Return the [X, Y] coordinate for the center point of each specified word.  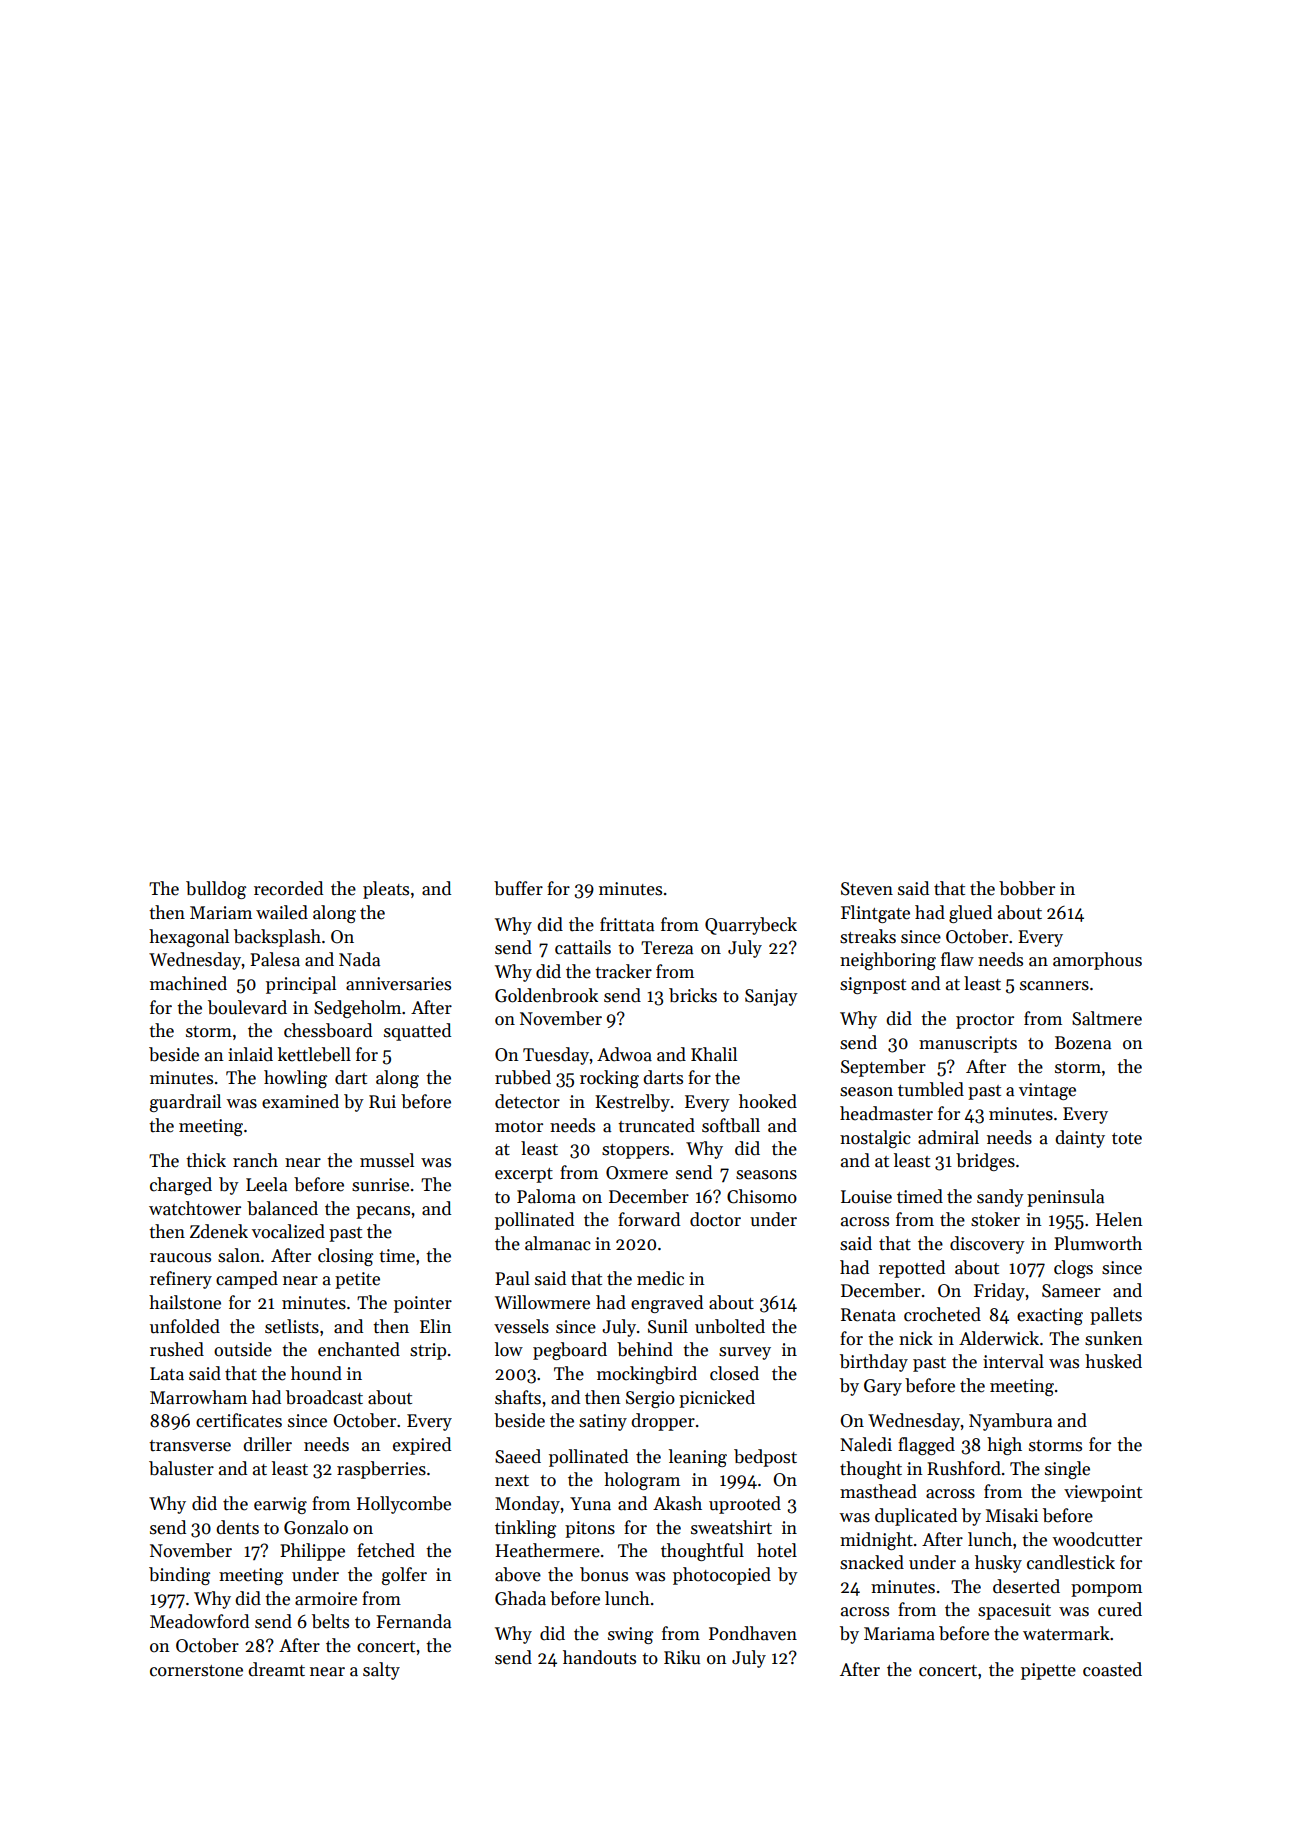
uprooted [745, 1505]
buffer [518, 888]
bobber [1027, 888]
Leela [266, 1184]
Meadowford [199, 1621]
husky [998, 1564]
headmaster [886, 1113]
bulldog [216, 890]
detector [527, 1101]
